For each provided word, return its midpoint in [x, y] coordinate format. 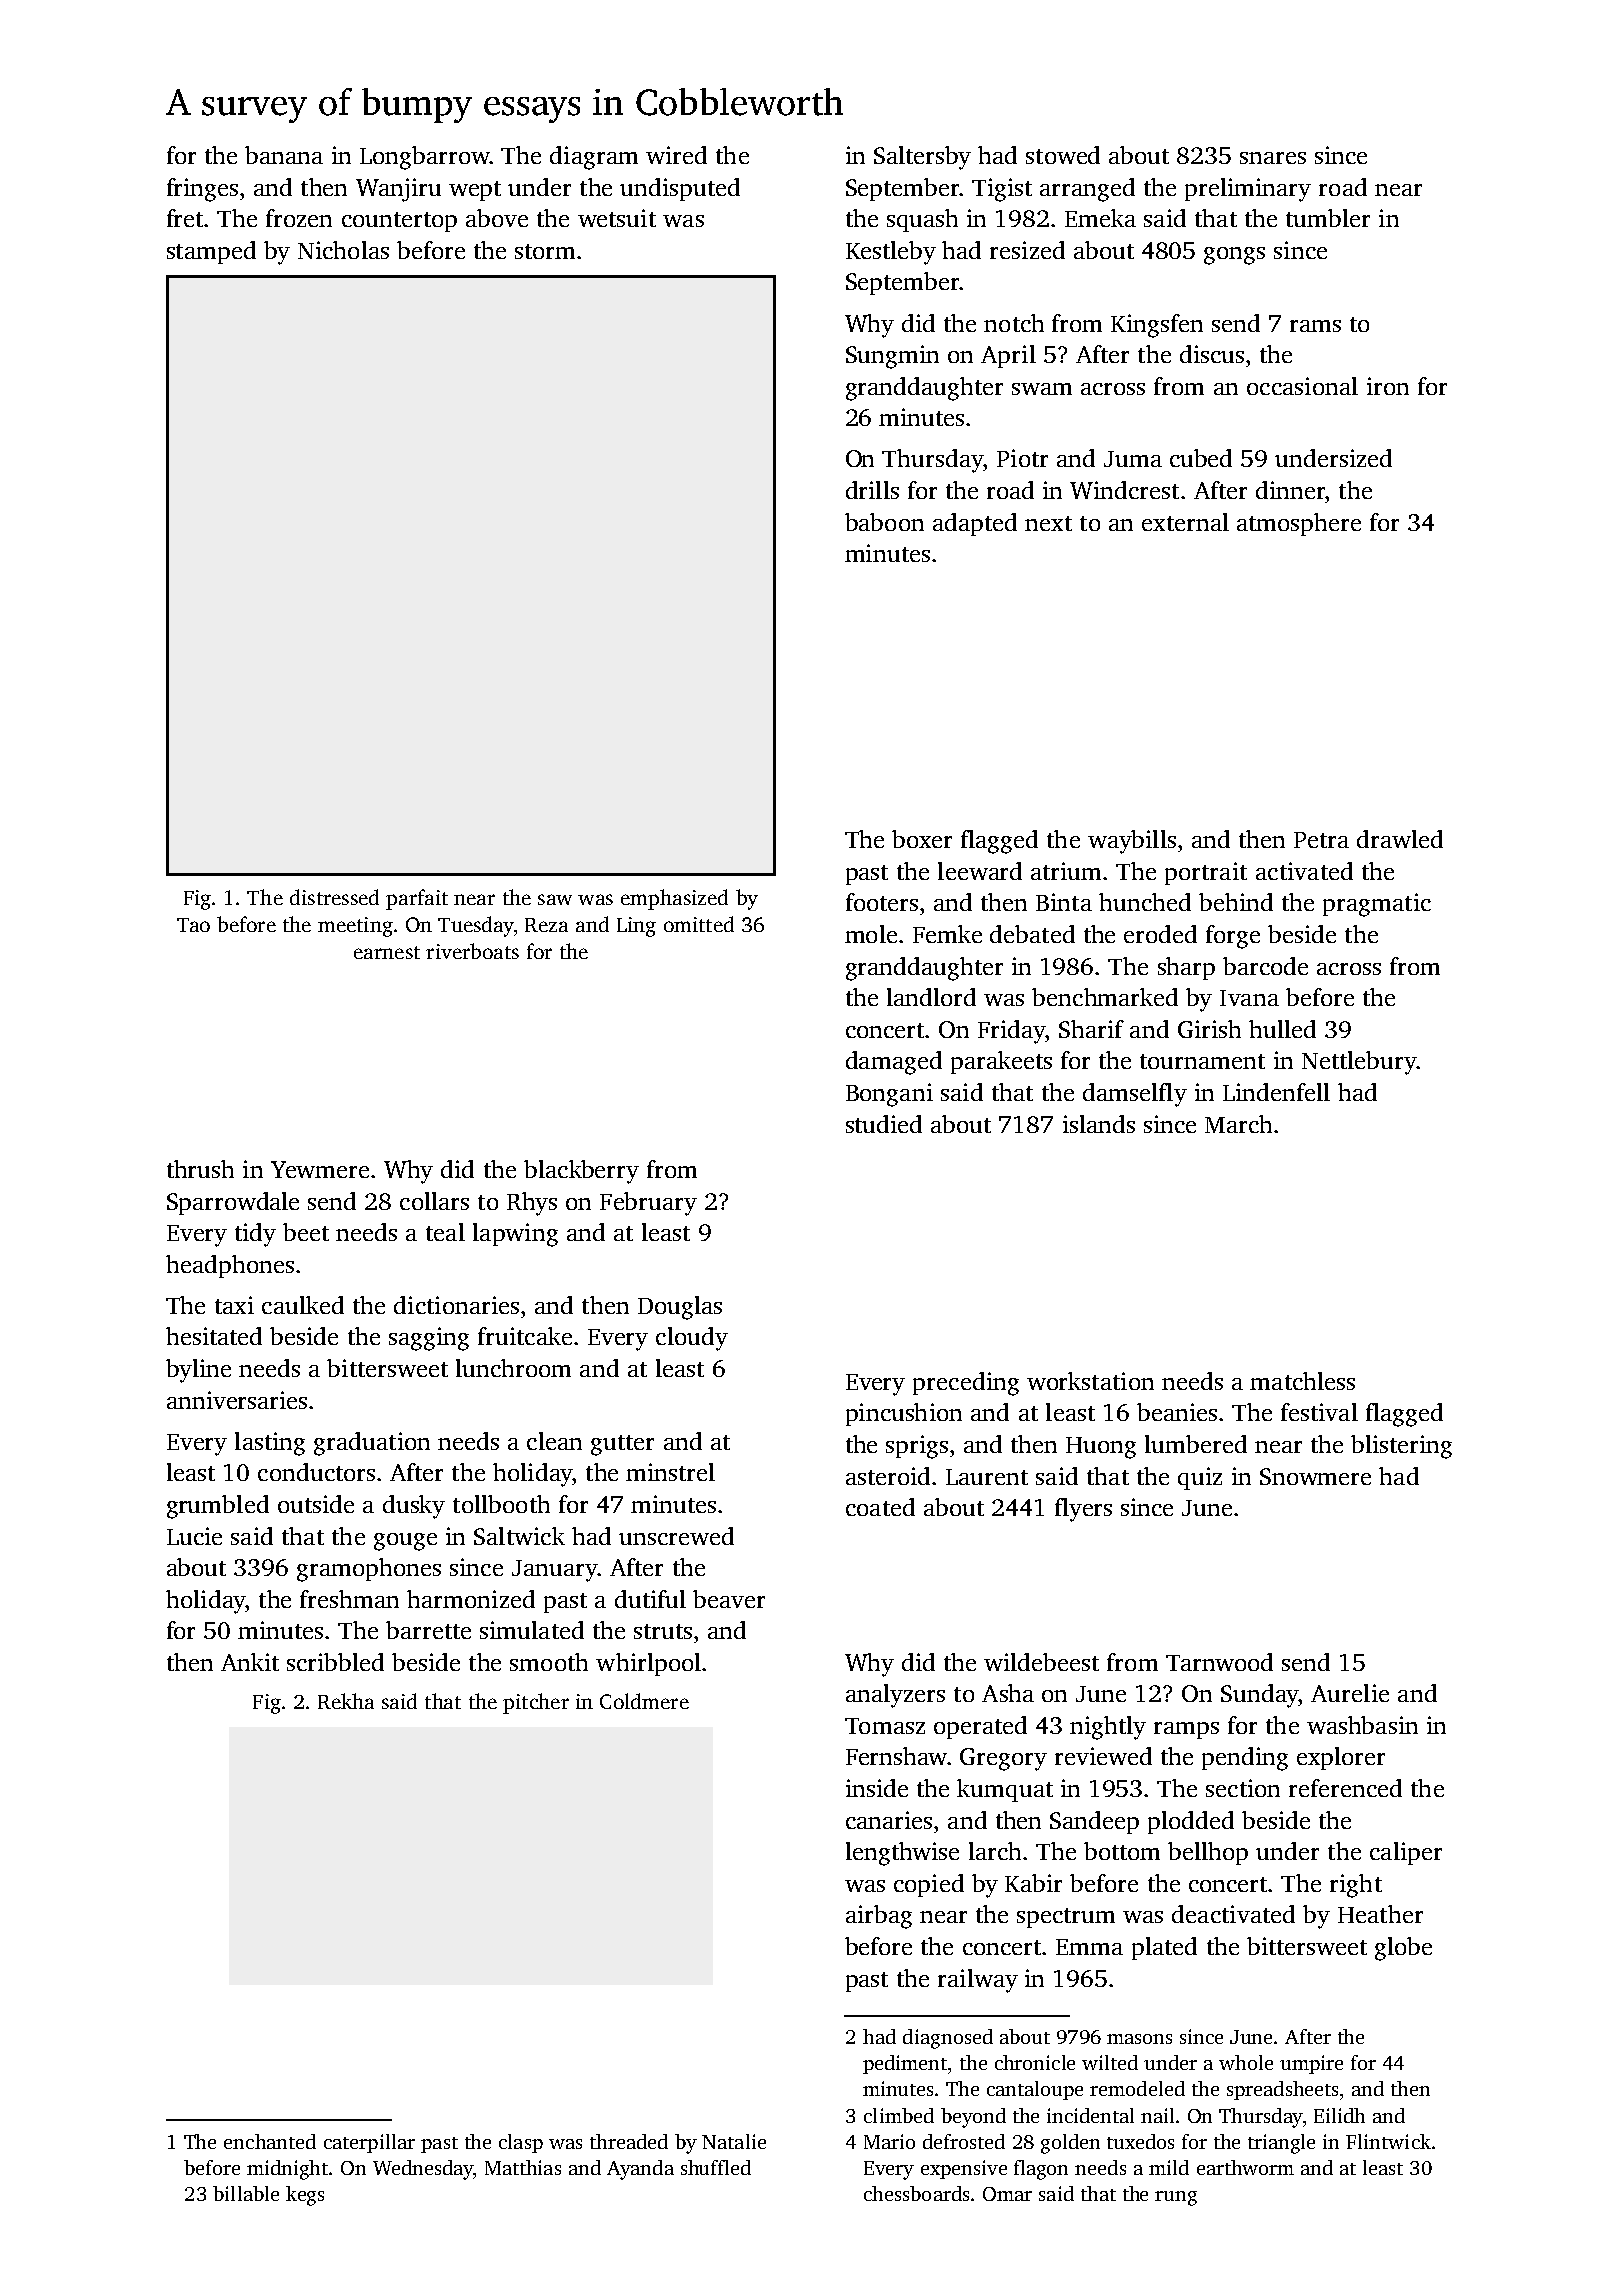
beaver [729, 1599]
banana [284, 155]
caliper [1406, 1853]
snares [1273, 158]
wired [676, 155]
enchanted [270, 2141]
